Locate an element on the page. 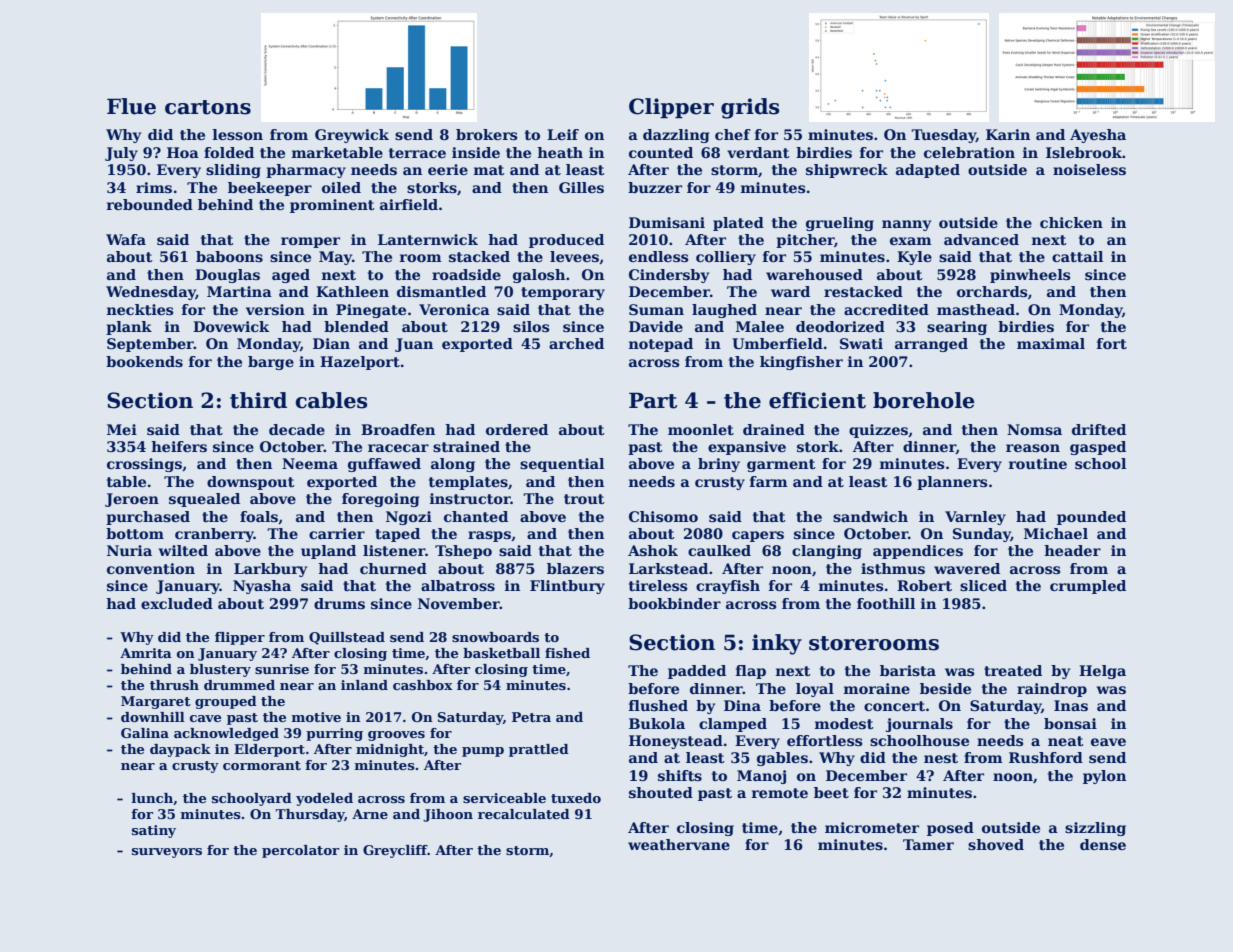 Image resolution: width=1233 pixels, height=952 pixels. Wafa is located at coordinates (126, 239).
